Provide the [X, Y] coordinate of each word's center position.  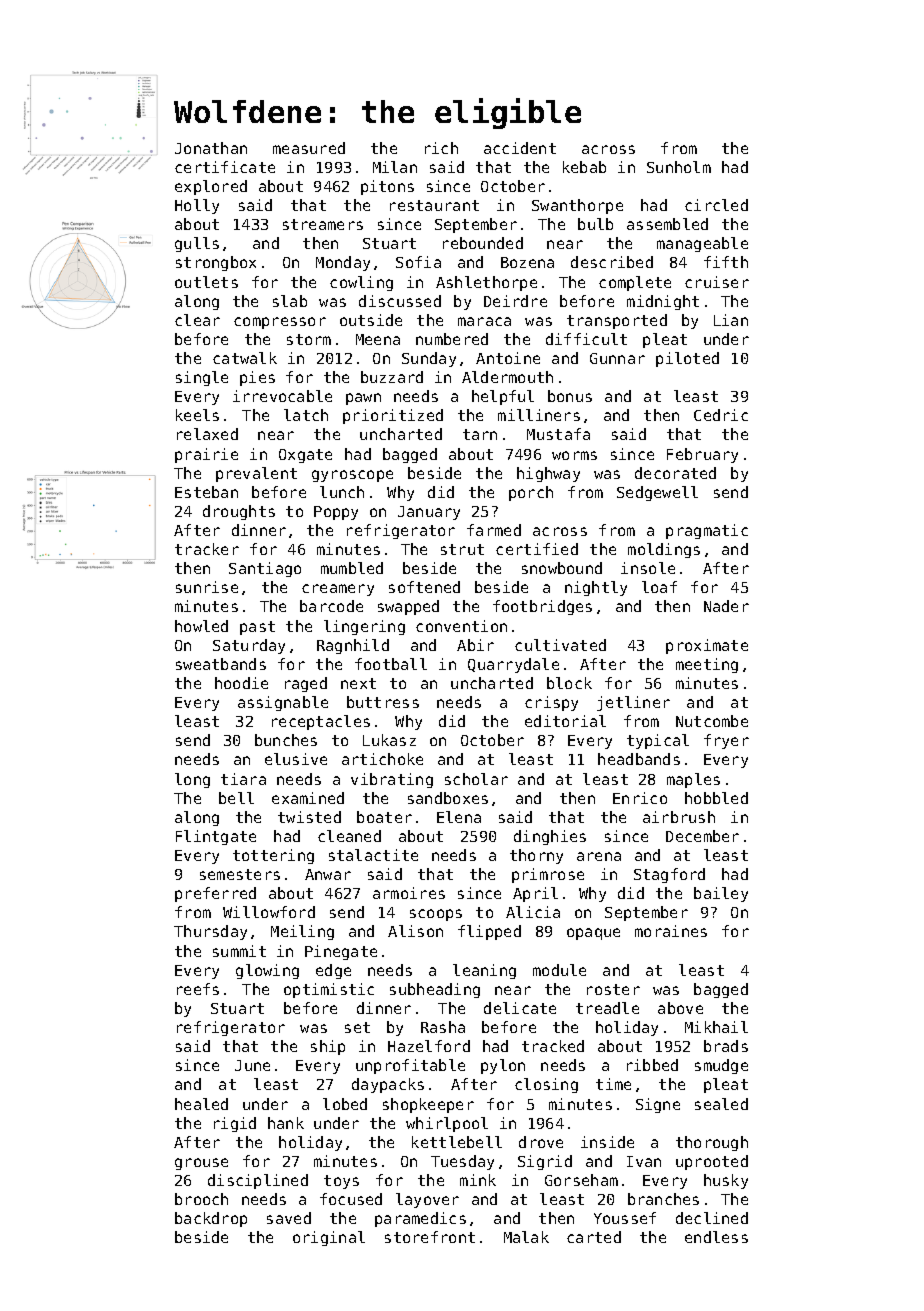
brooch [201, 1199]
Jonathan [211, 148]
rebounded [483, 243]
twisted [309, 817]
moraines [671, 931]
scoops [436, 915]
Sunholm [679, 167]
